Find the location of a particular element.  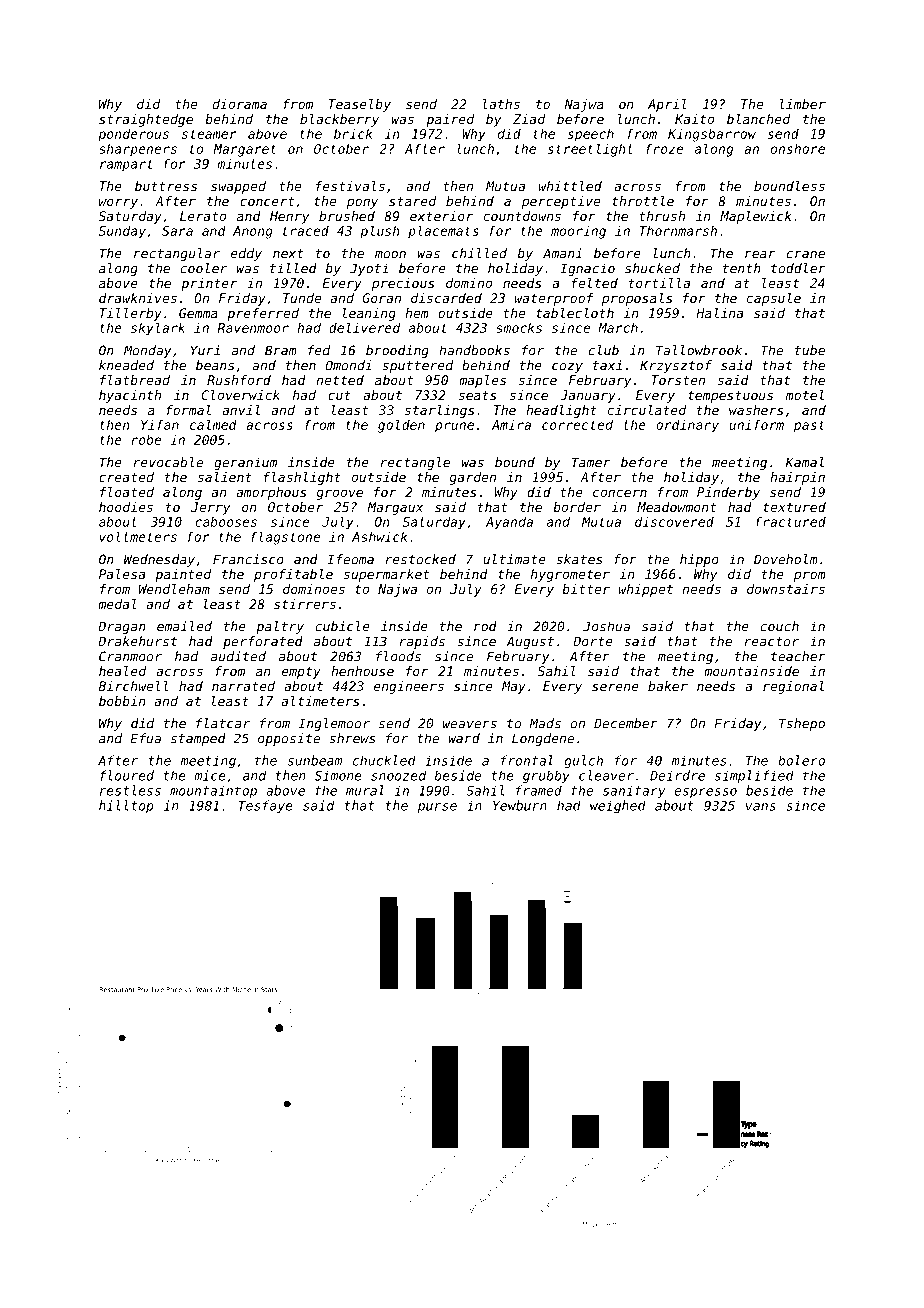

laths is located at coordinates (501, 104).
